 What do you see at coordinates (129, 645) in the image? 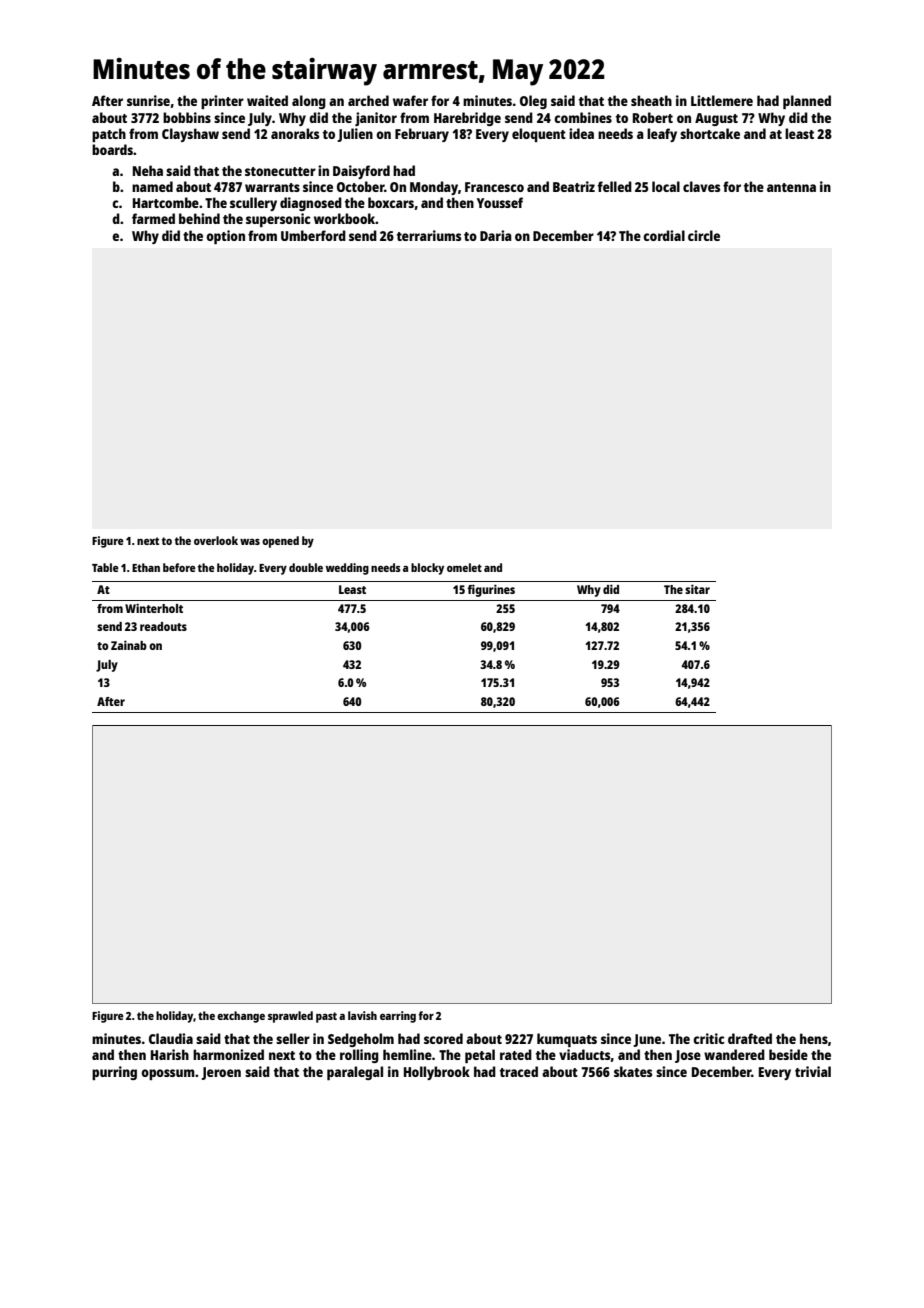
I see `Zainab` at bounding box center [129, 645].
